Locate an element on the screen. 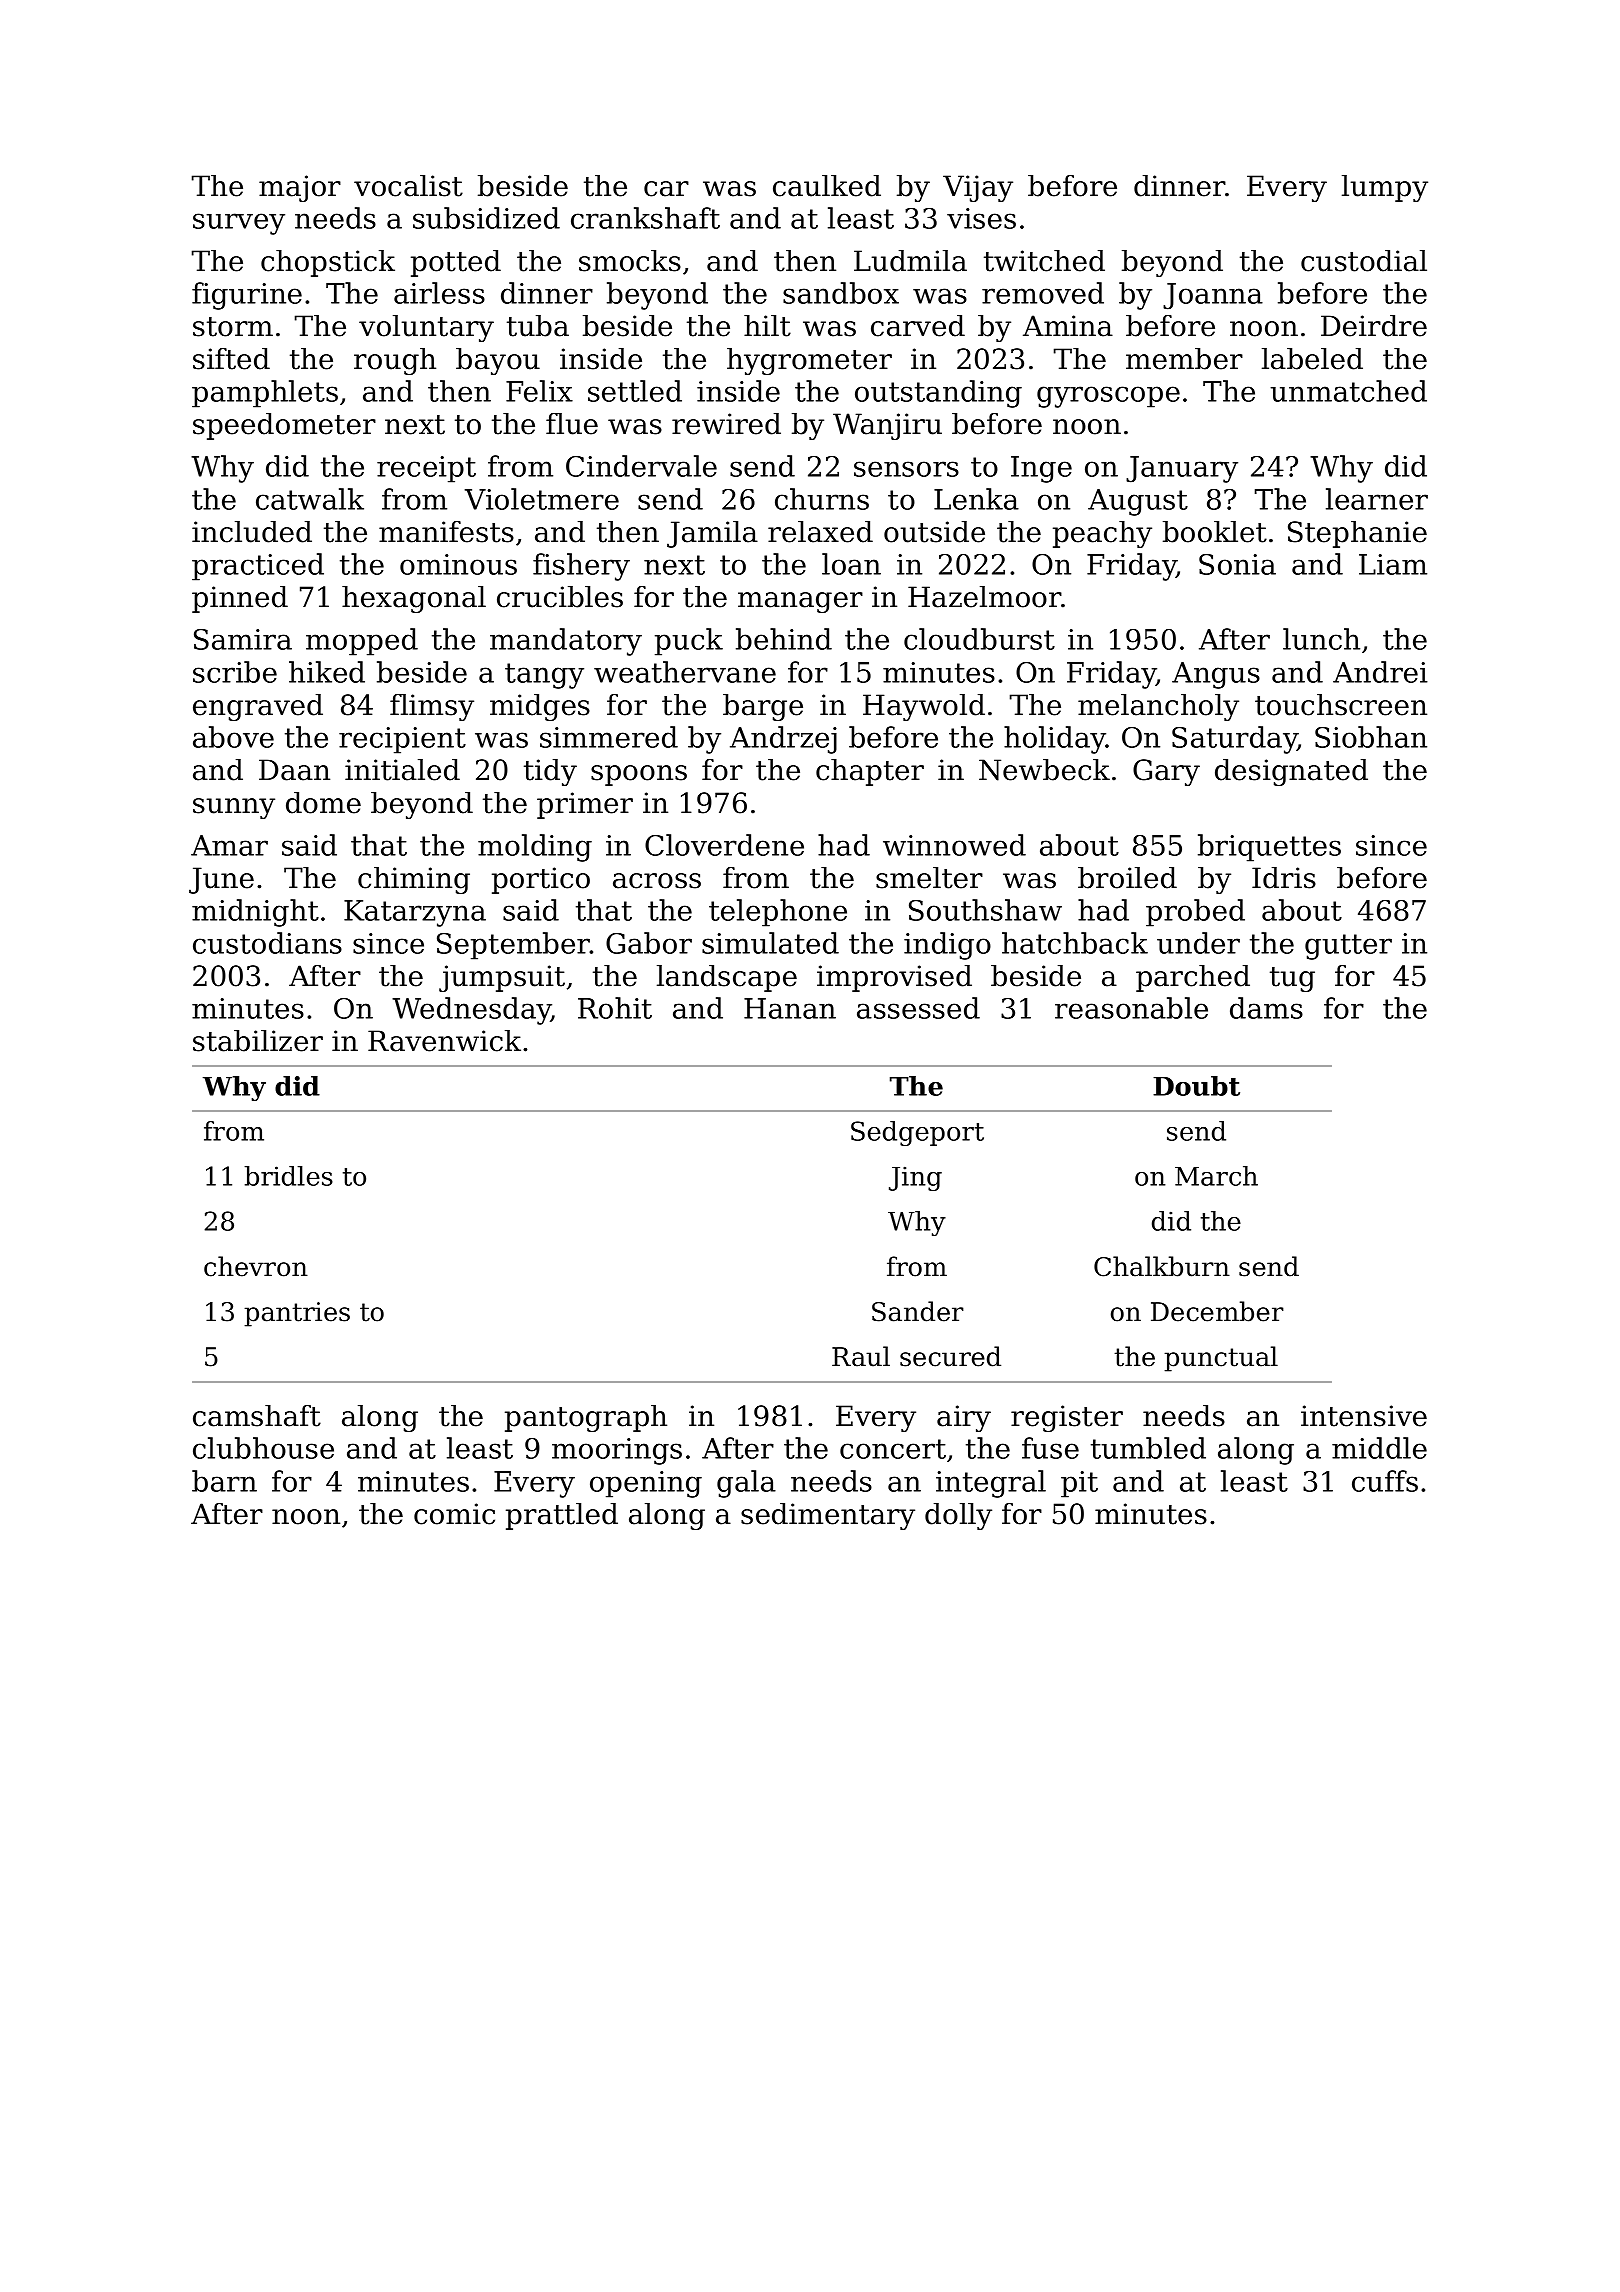  Katarzyna is located at coordinates (415, 913).
